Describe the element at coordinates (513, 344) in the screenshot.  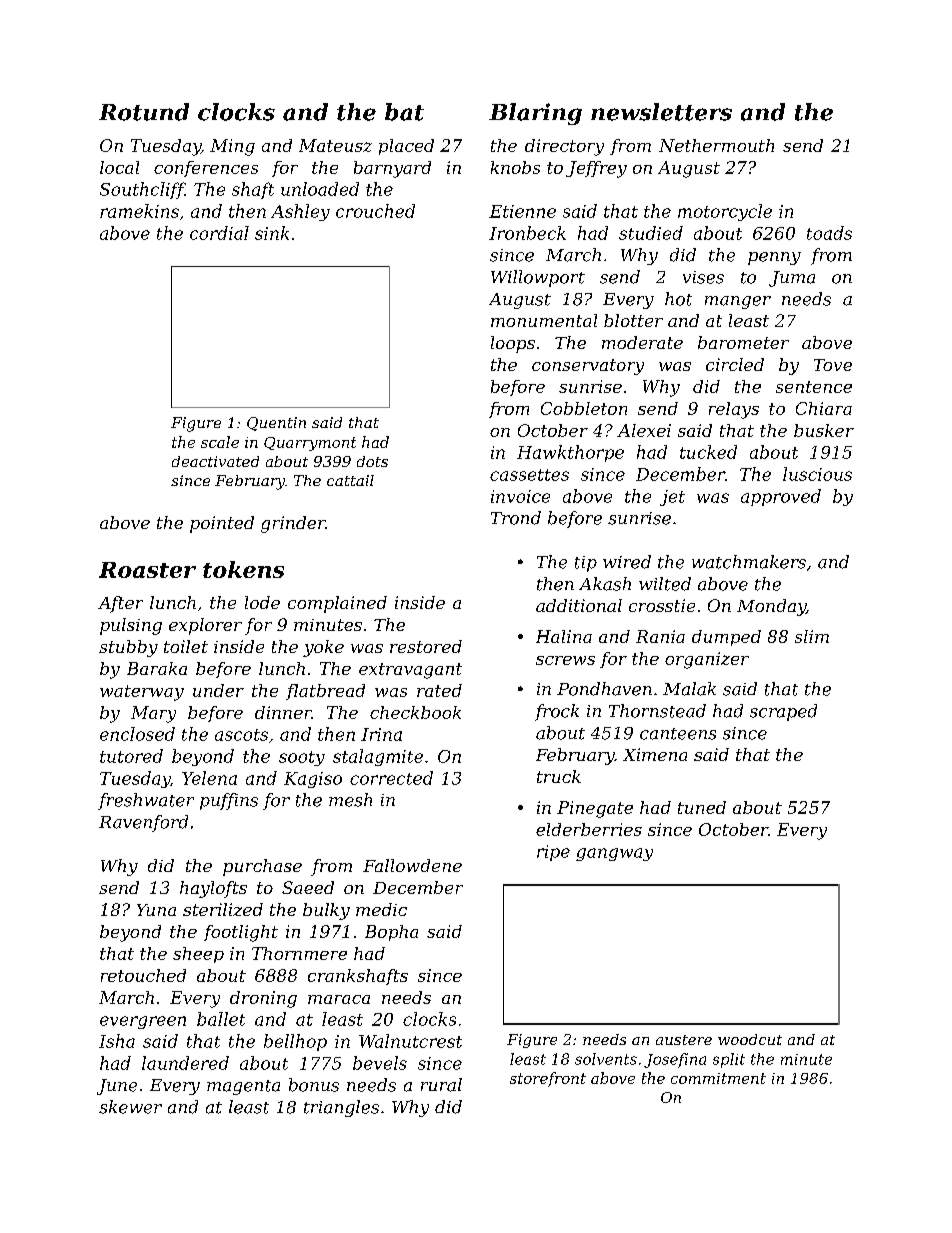
I see `loops` at that location.
